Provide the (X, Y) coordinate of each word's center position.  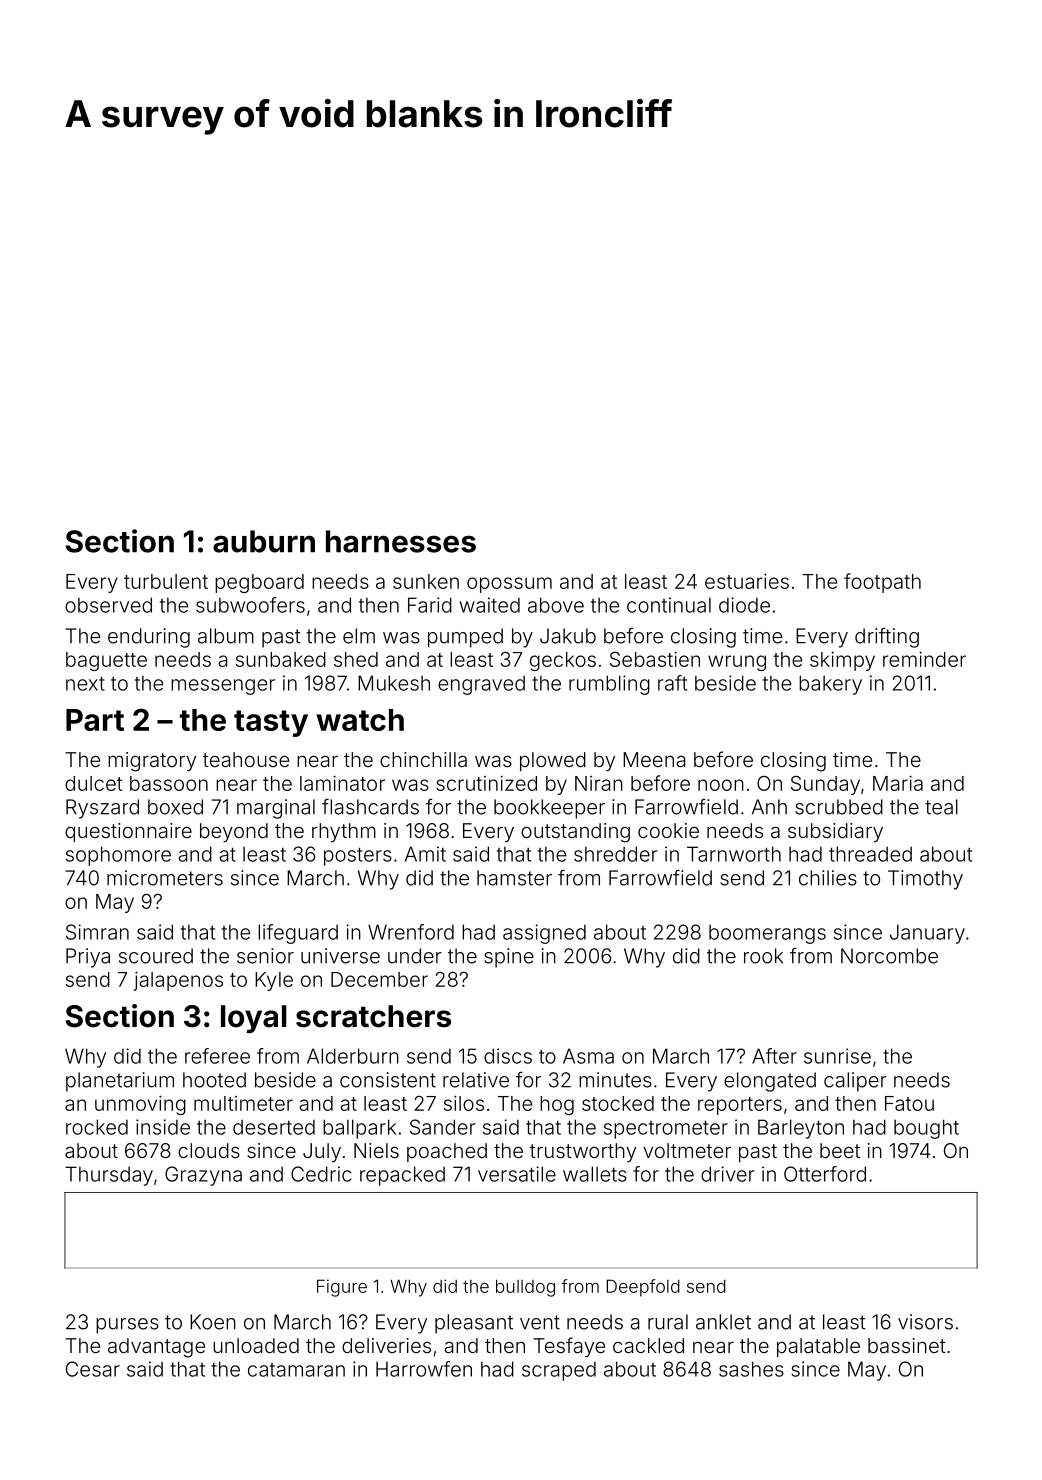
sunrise (837, 1056)
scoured (156, 956)
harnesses (401, 541)
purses (127, 1326)
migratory (152, 762)
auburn (264, 541)
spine (509, 958)
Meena (654, 759)
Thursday (109, 1176)
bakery (830, 685)
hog (557, 1105)
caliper (855, 1082)
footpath (882, 583)
